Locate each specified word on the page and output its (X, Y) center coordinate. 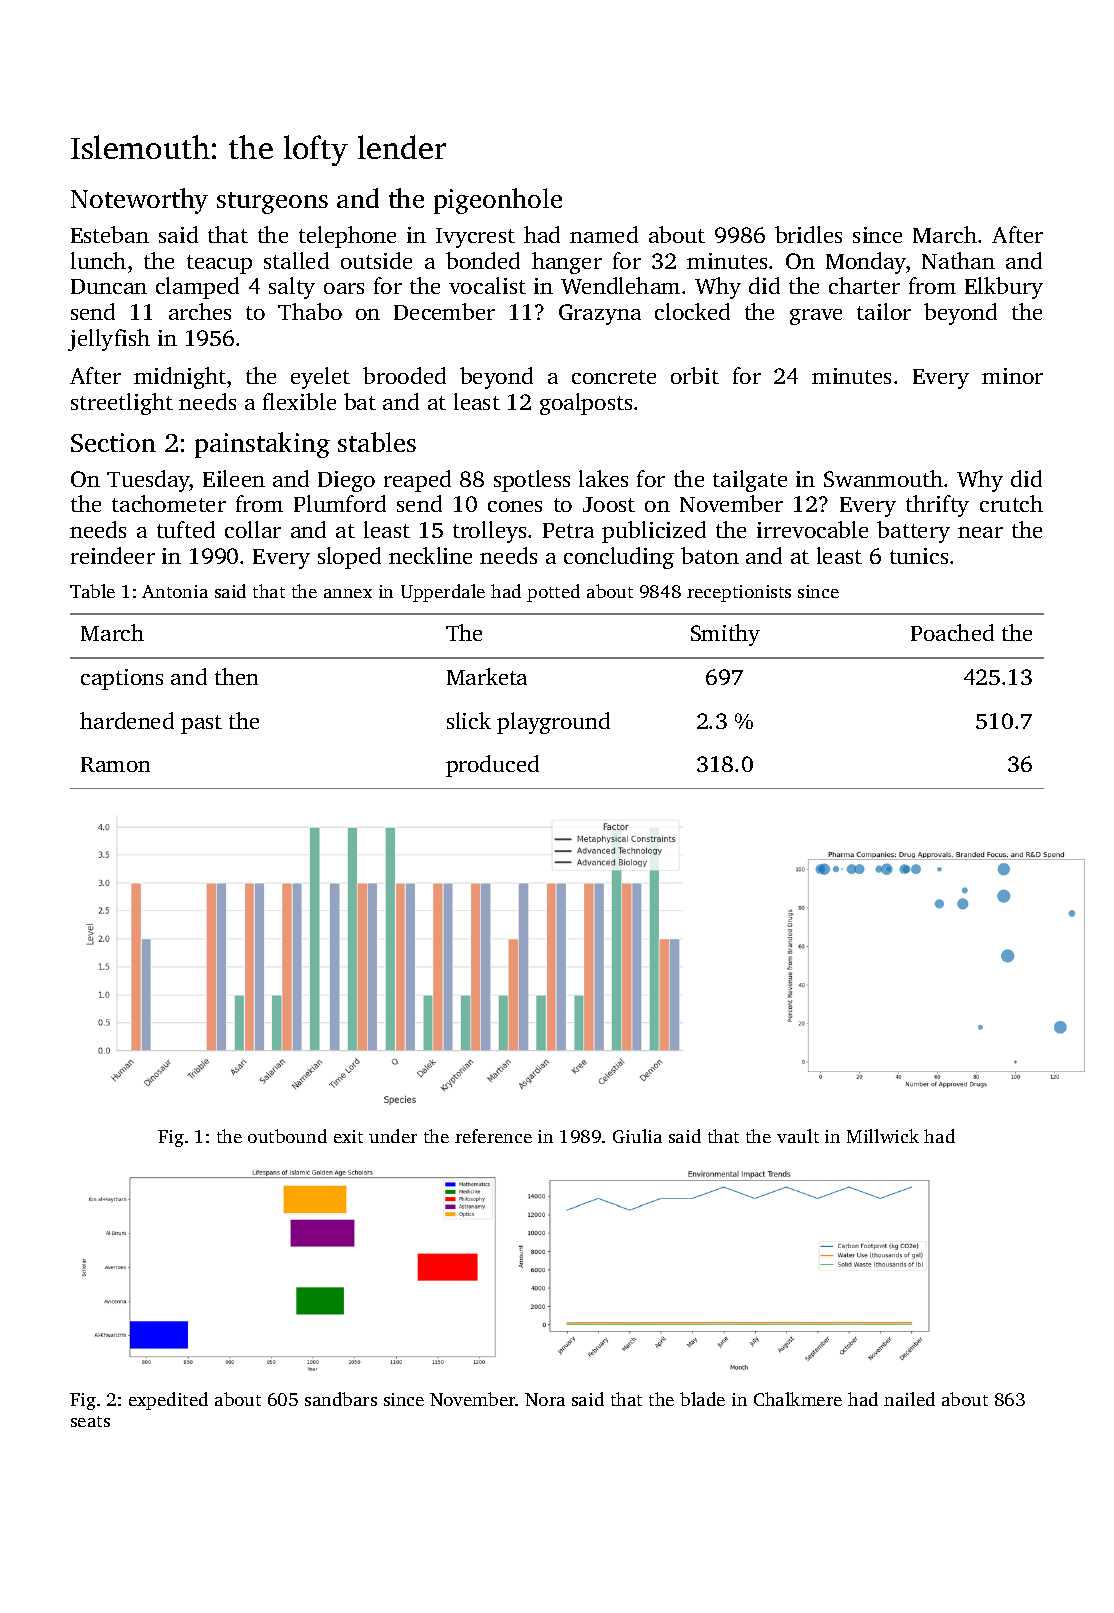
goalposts (586, 404)
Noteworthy (139, 201)
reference (493, 1136)
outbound (287, 1136)
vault (798, 1136)
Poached (952, 632)
